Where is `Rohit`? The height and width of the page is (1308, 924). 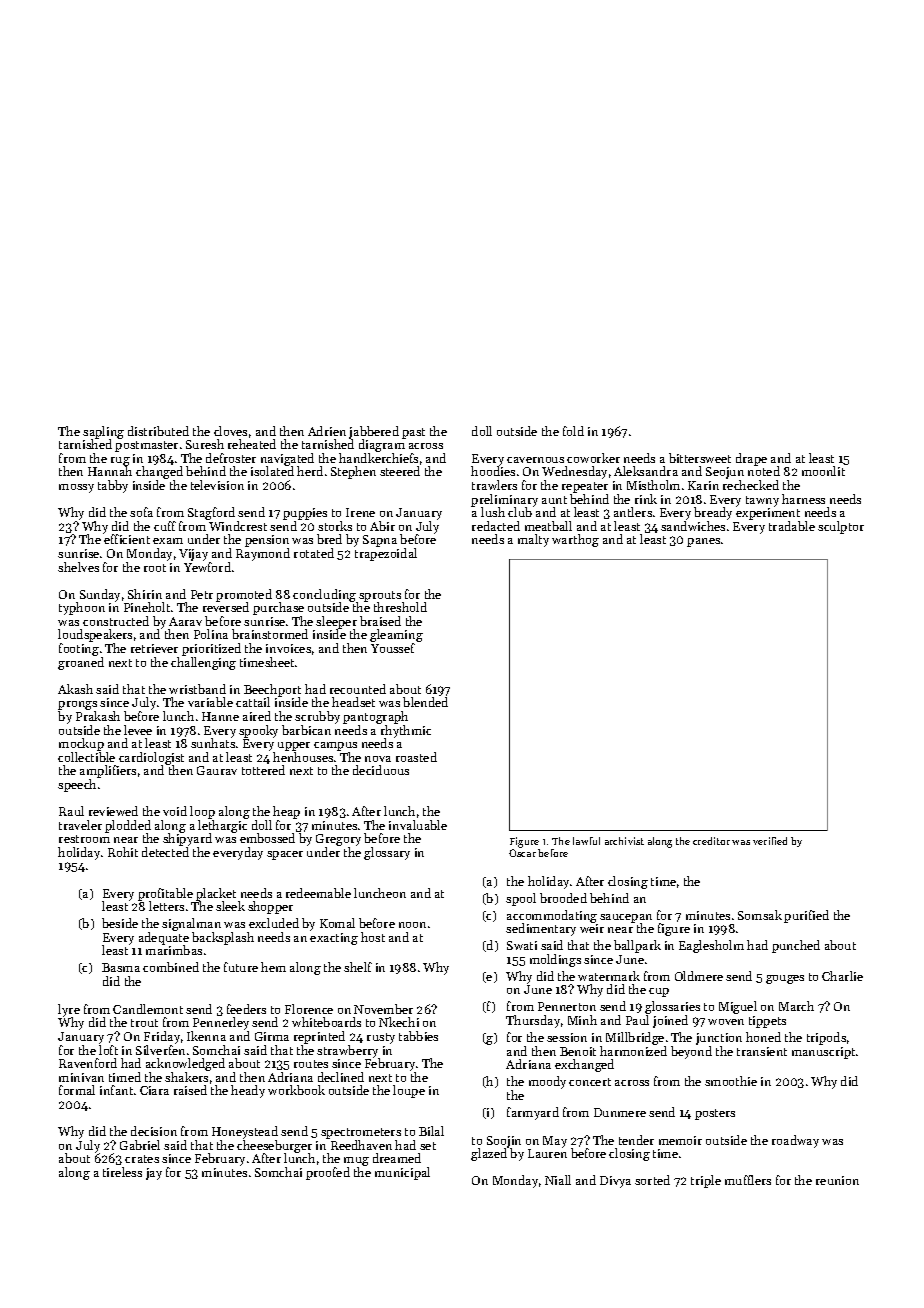
Rohit is located at coordinates (123, 852).
